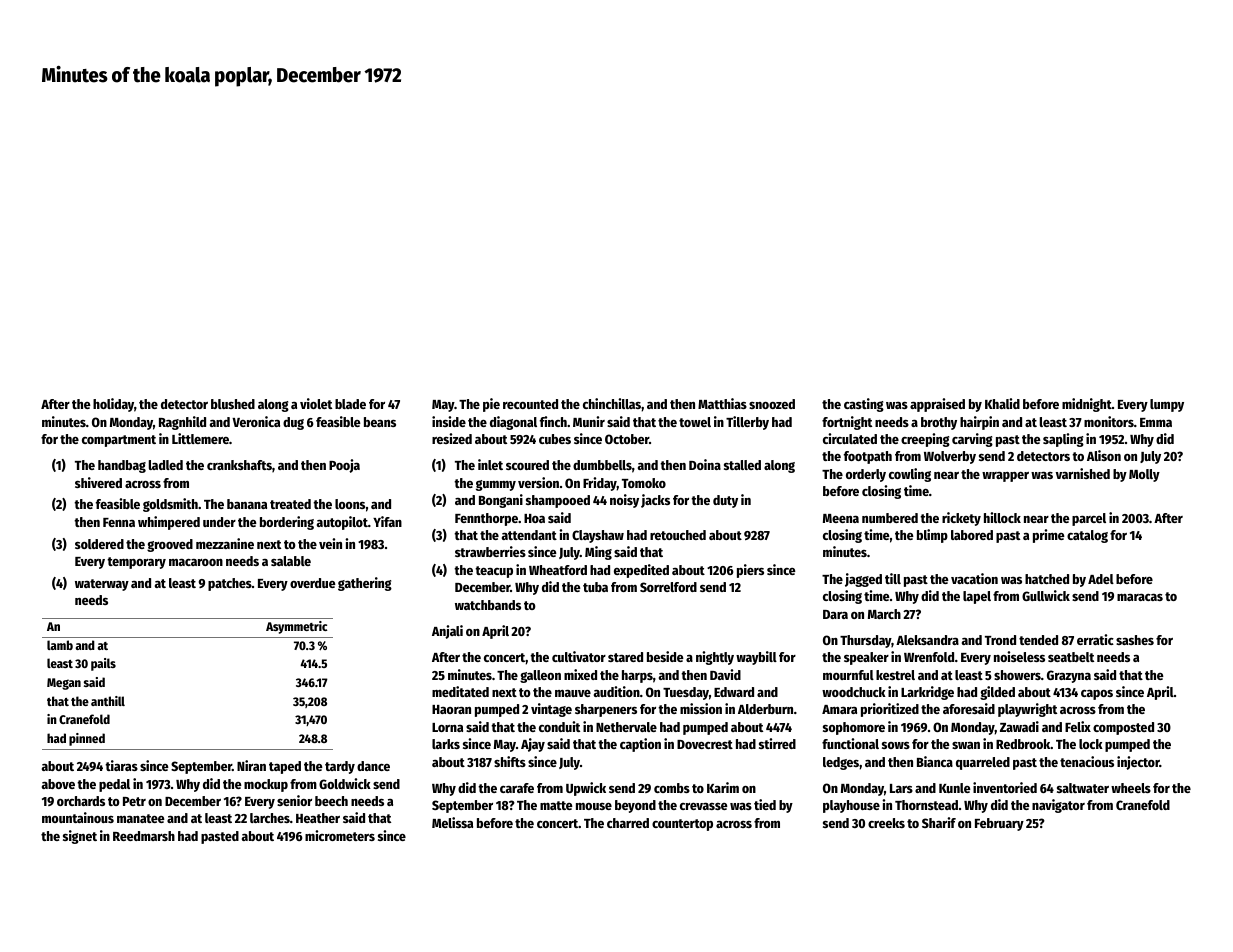 This image has width=1233, height=952. I want to click on February, so click(999, 824).
